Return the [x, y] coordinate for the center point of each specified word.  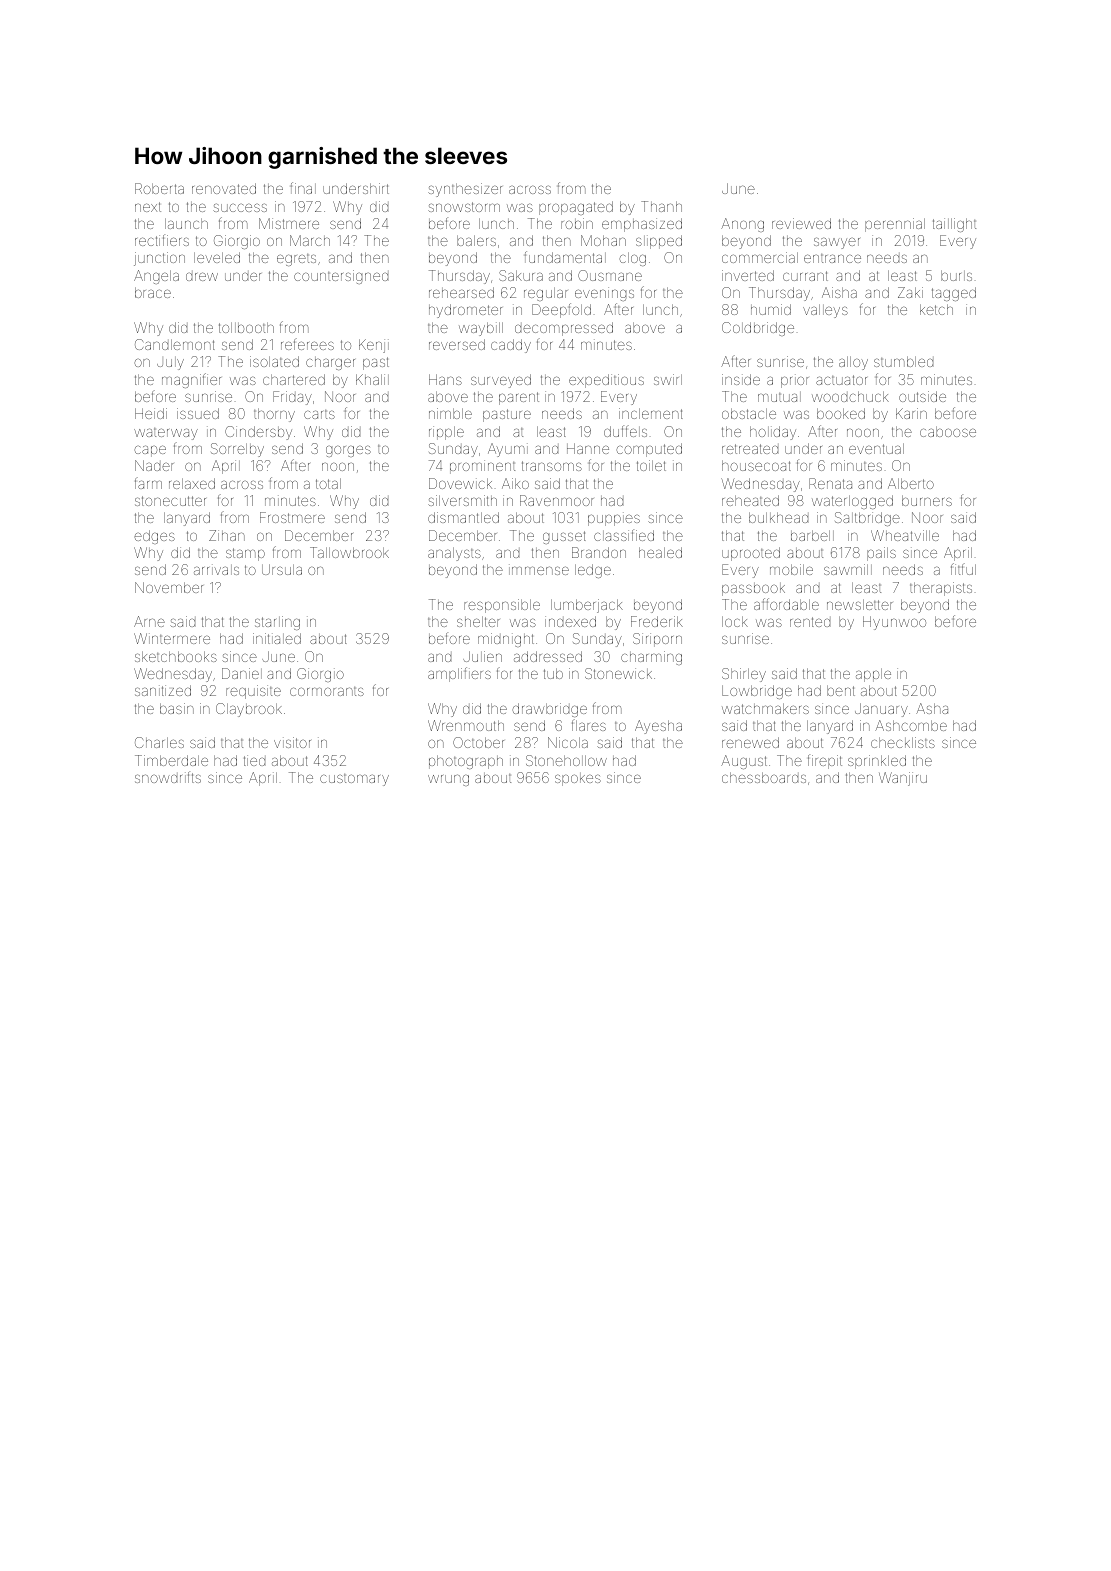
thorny [274, 415]
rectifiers [162, 240]
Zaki [910, 292]
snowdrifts [168, 777]
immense [539, 570]
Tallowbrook [349, 552]
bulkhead [778, 517]
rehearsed [461, 292]
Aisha [839, 292]
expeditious [606, 381]
